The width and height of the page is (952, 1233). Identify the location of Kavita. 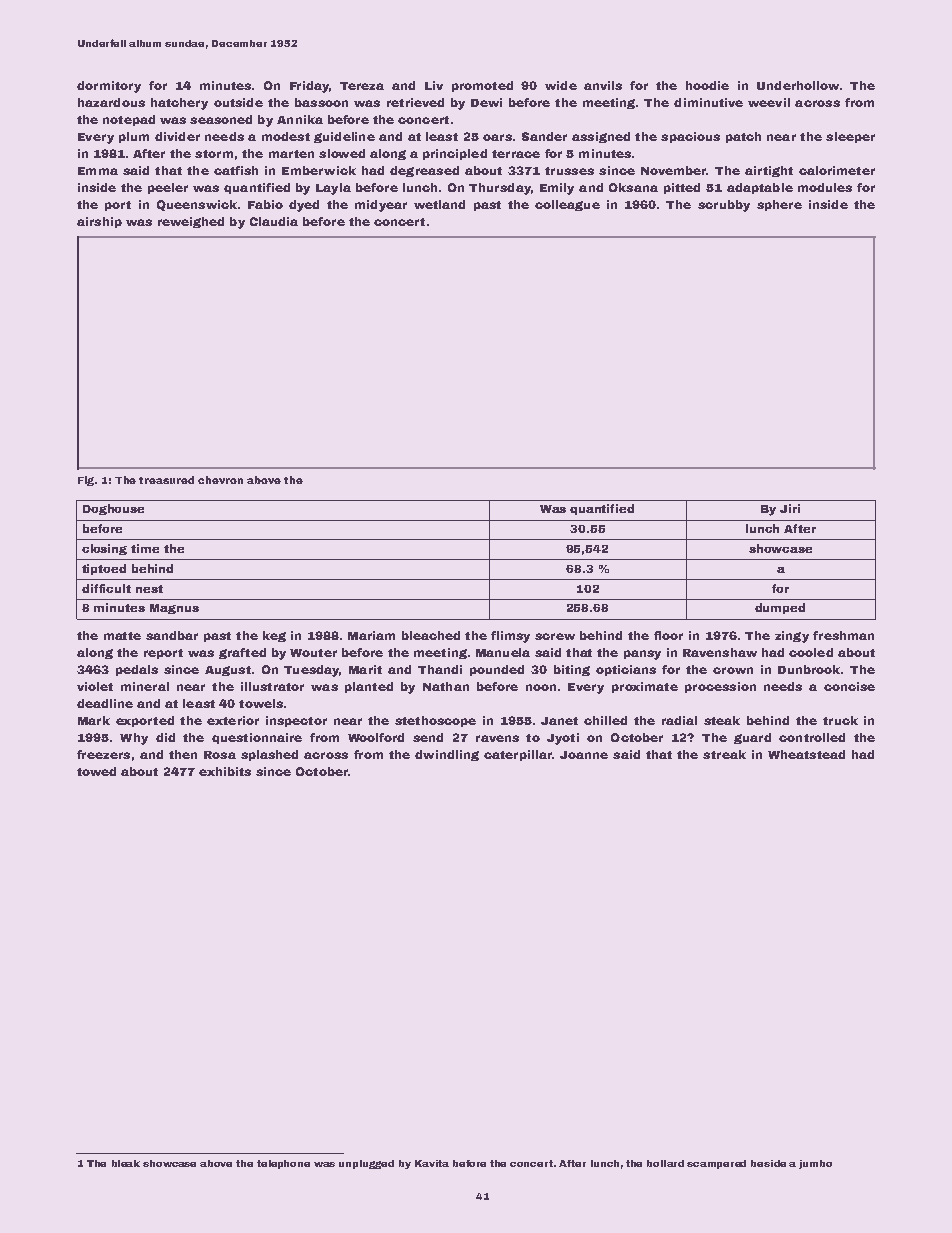
(432, 1163).
